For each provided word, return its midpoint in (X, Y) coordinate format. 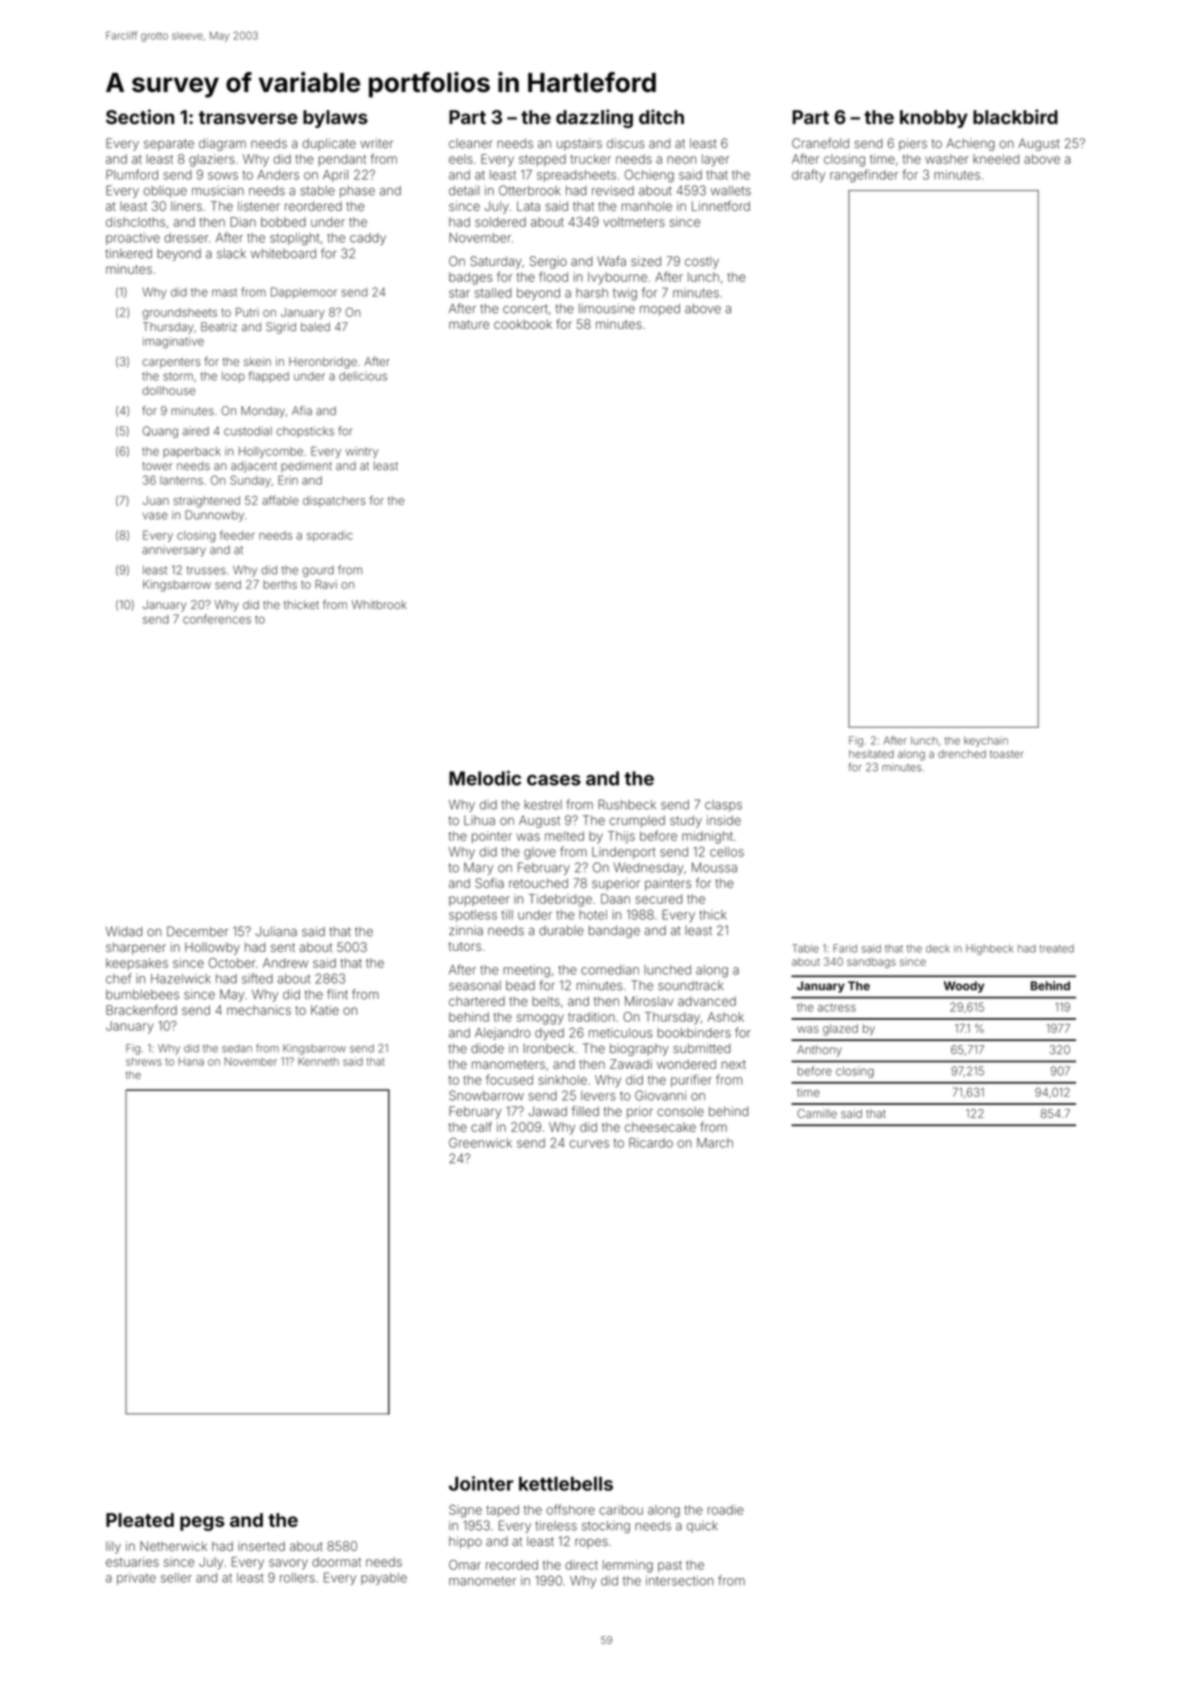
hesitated (871, 754)
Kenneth (318, 1061)
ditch (661, 116)
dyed (549, 1034)
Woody (964, 987)
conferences (217, 619)
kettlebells (566, 1484)
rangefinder (864, 176)
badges (471, 278)
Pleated (140, 1520)
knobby (934, 119)
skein (257, 361)
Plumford (132, 174)
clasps (723, 806)
